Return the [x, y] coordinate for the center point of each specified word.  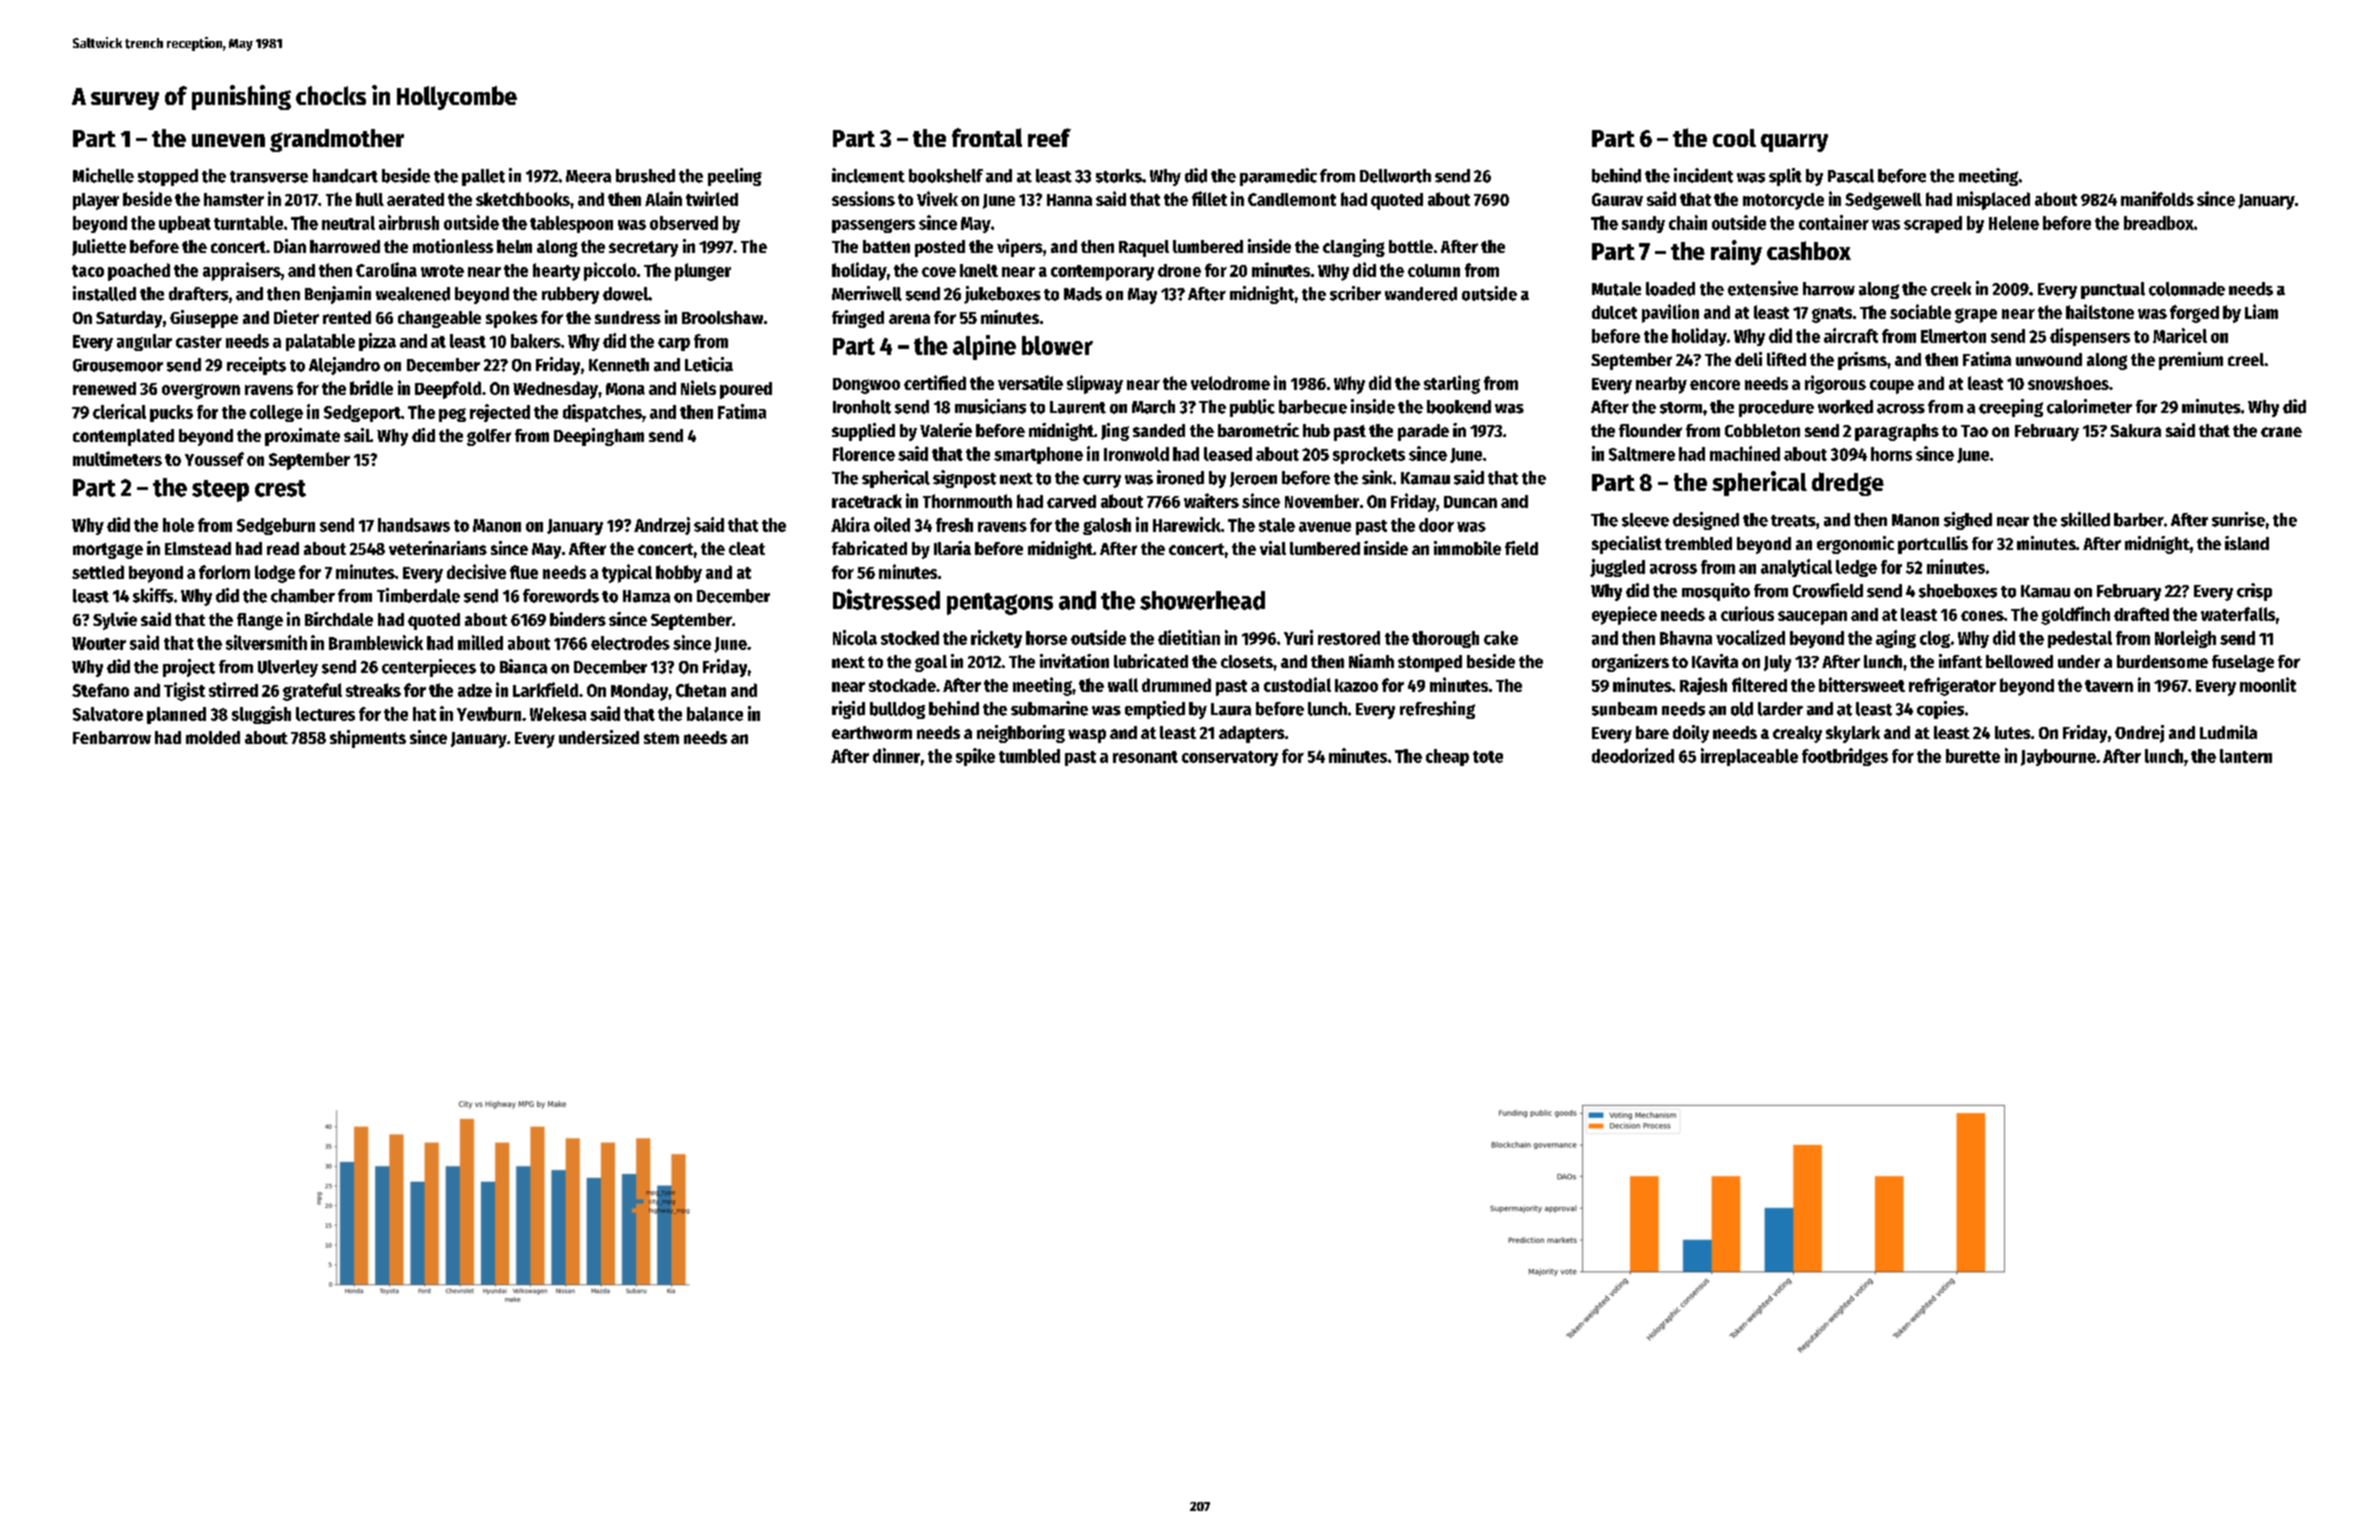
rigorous [1835, 384]
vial [1273, 548]
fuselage [2243, 663]
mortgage [108, 551]
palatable [320, 342]
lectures [325, 714]
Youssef [214, 459]
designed [1706, 521]
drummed [1176, 685]
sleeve [1645, 520]
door [1436, 525]
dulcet [1614, 312]
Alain [663, 198]
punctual [2113, 290]
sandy [1643, 224]
